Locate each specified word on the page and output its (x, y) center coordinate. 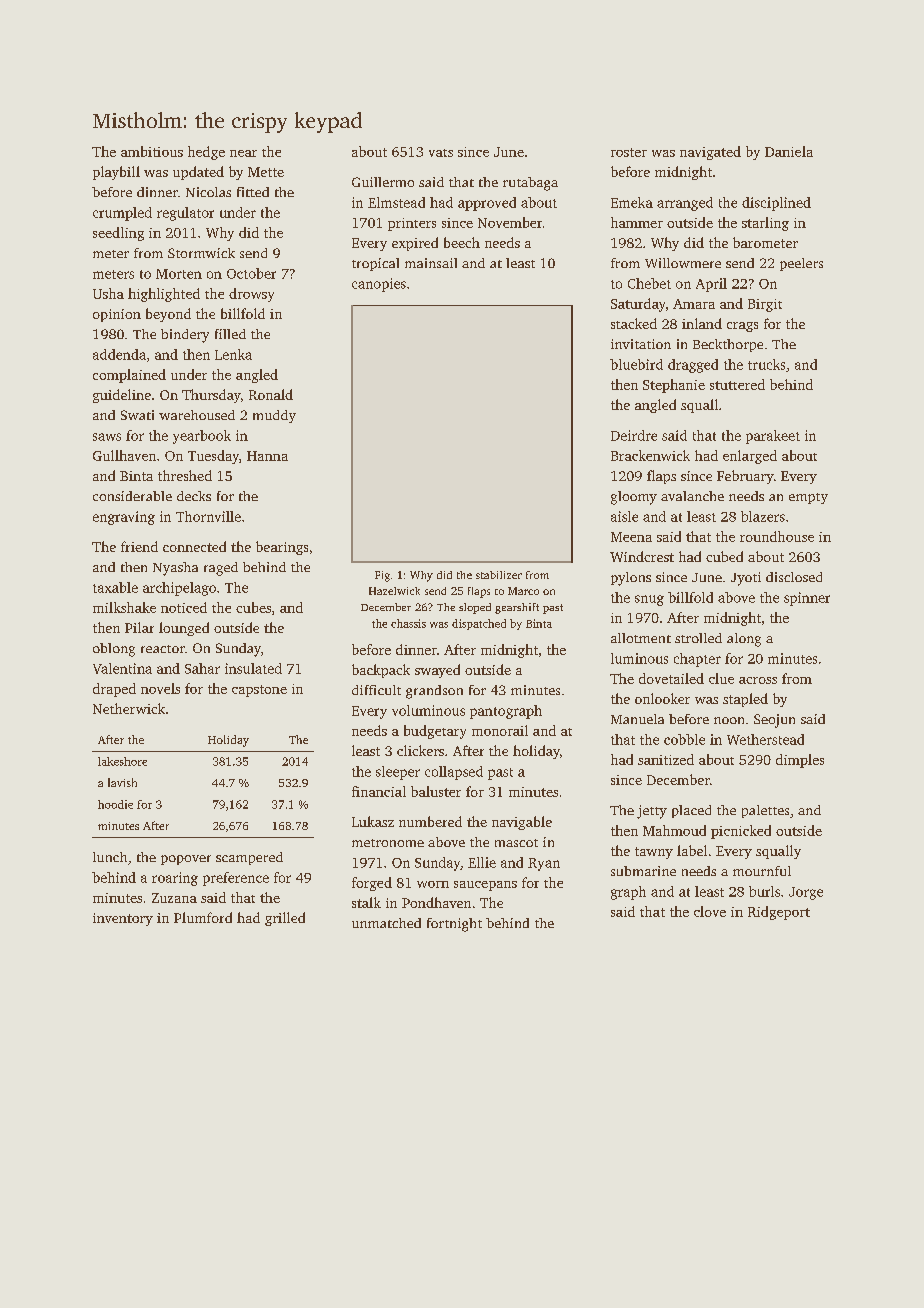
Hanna (267, 456)
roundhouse (777, 536)
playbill (116, 173)
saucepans (485, 886)
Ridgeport (779, 913)
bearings (282, 548)
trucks (766, 364)
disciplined (776, 204)
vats (441, 153)
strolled (698, 638)
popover (186, 860)
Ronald (271, 394)
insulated (253, 668)
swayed (437, 671)
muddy (274, 416)
